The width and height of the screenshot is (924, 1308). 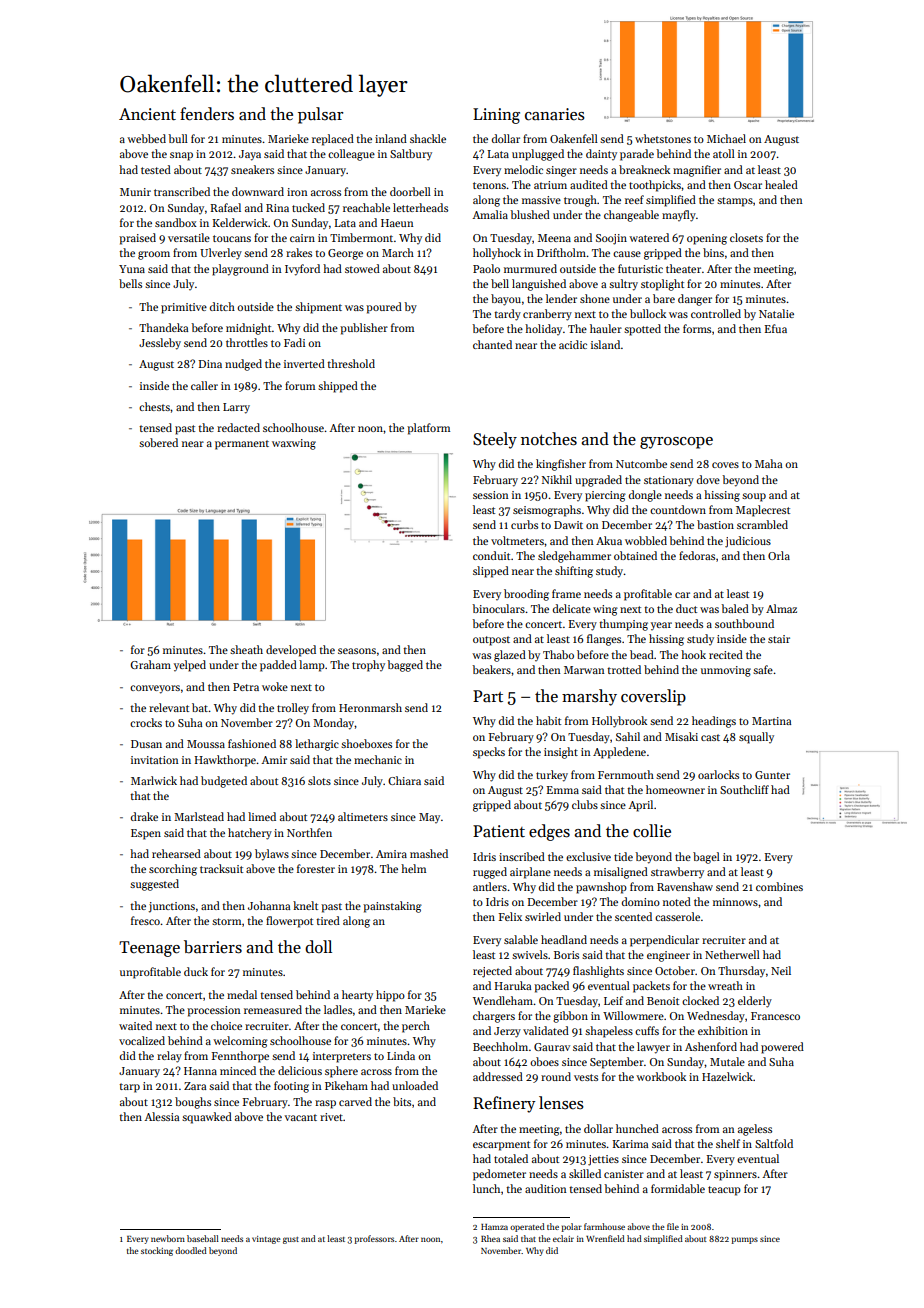 What do you see at coordinates (191, 1250) in the screenshot?
I see `doodled` at bounding box center [191, 1250].
